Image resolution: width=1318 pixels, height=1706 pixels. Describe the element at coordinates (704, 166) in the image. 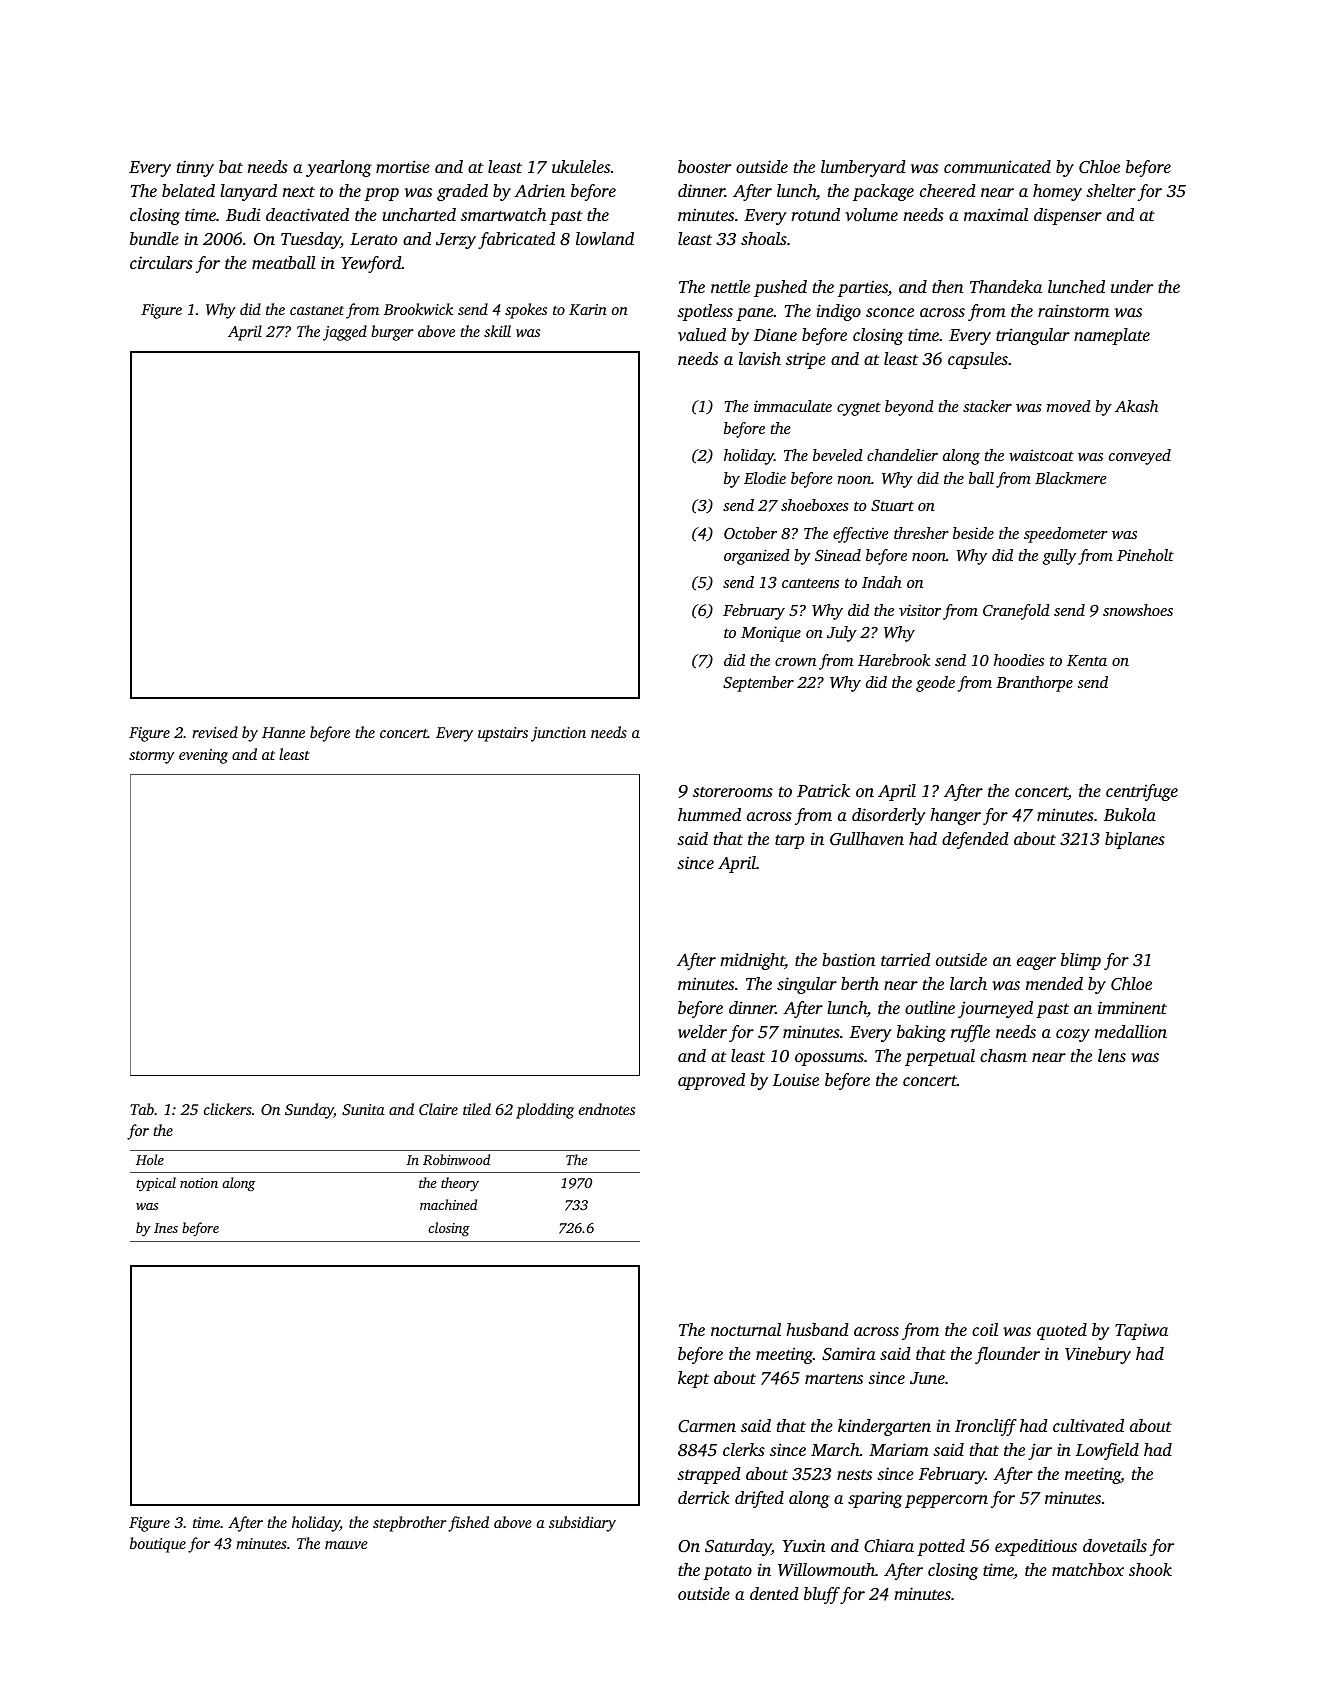

I see `booster` at that location.
